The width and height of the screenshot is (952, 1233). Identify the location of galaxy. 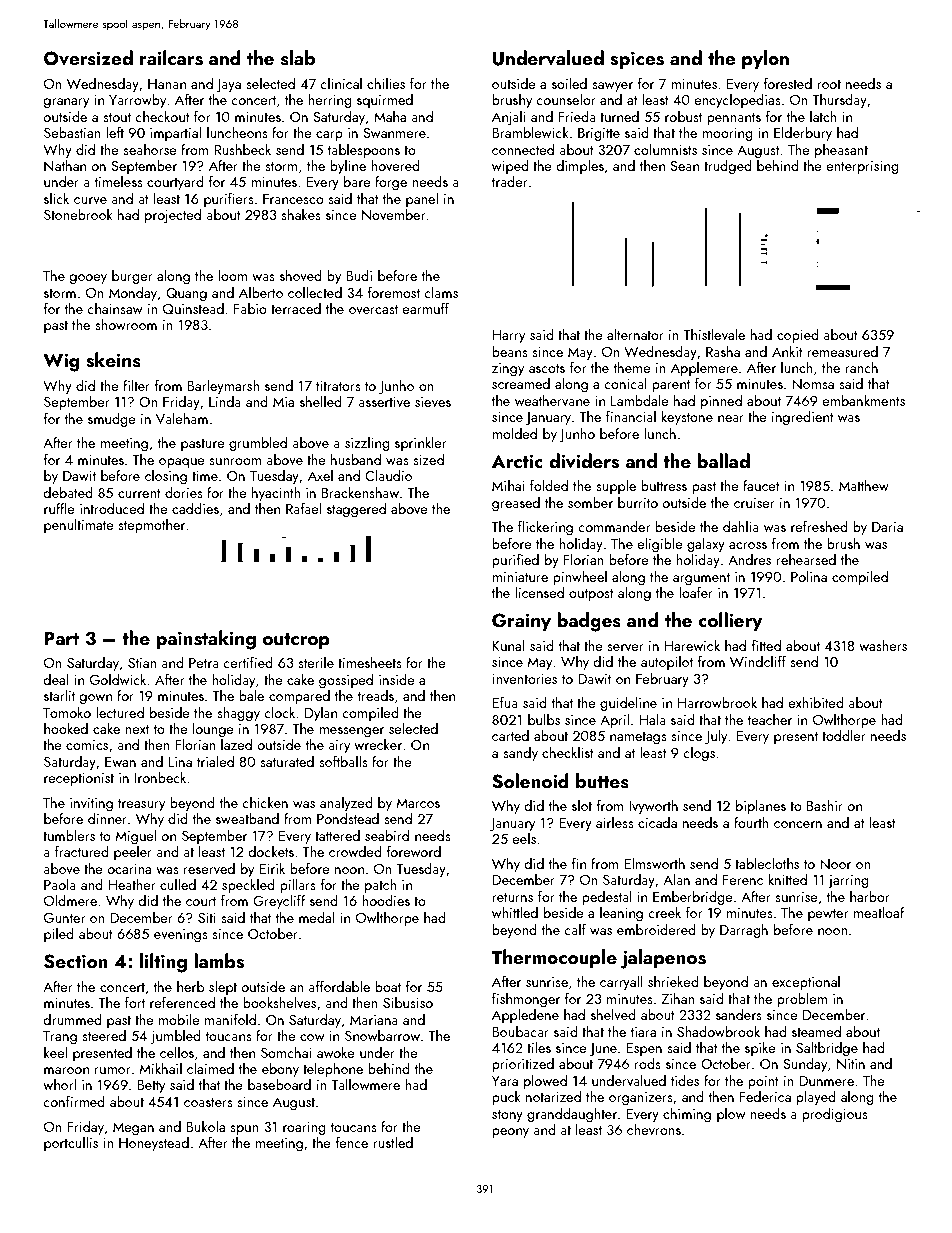
(706, 545).
